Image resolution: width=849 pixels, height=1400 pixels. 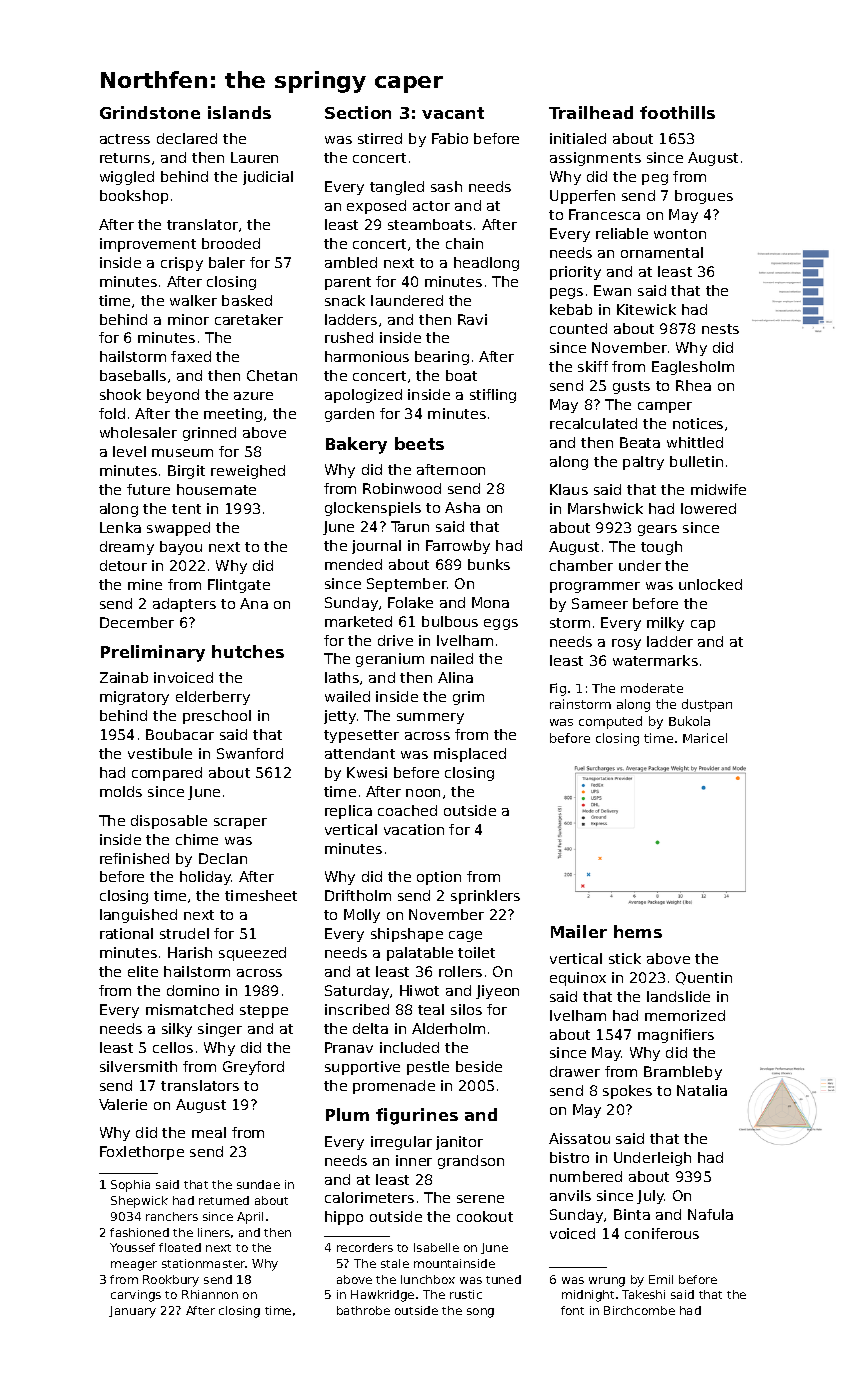 What do you see at coordinates (153, 653) in the screenshot?
I see `Preliminary` at bounding box center [153, 653].
